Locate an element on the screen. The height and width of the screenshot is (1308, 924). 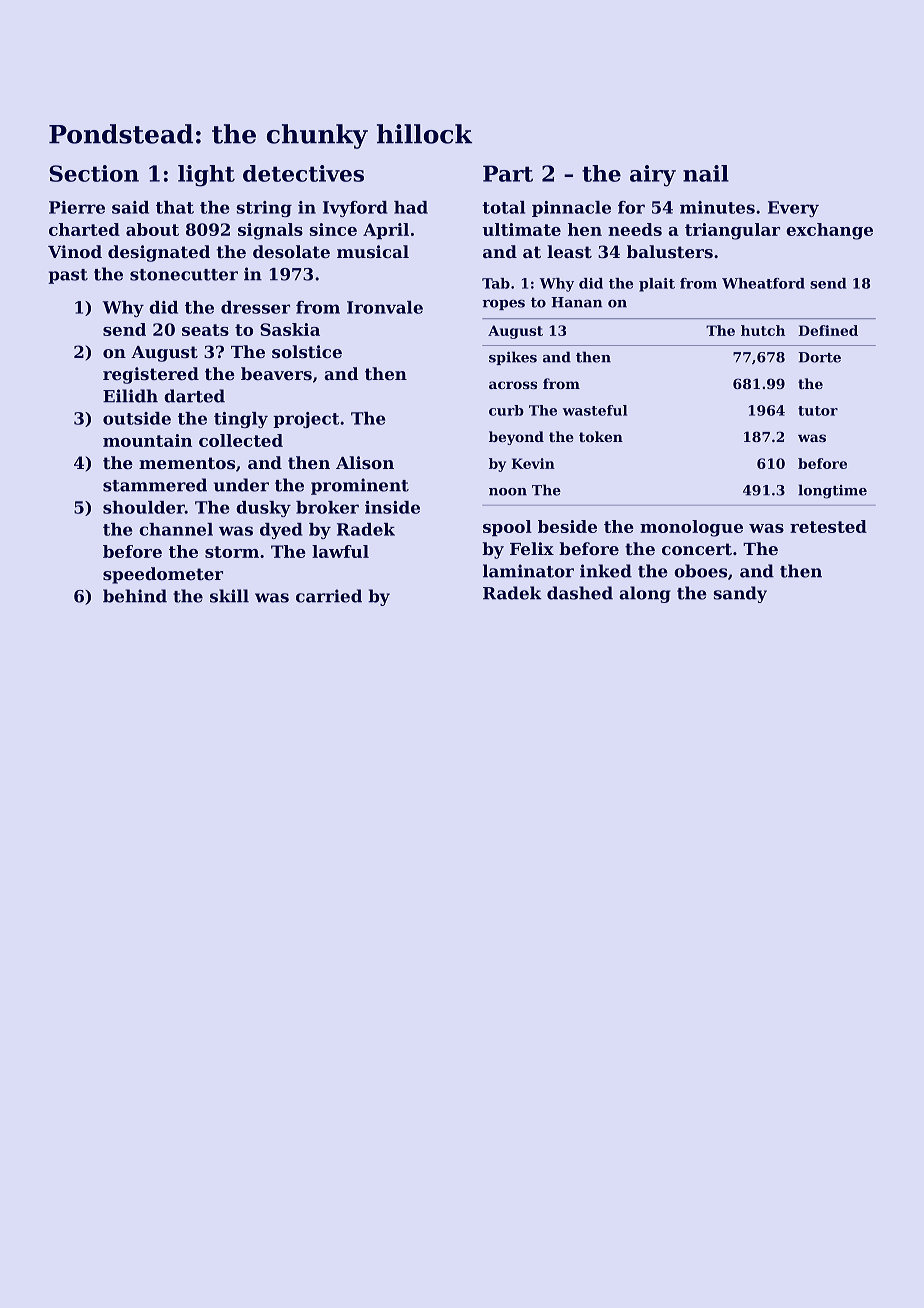
storm is located at coordinates (232, 552).
